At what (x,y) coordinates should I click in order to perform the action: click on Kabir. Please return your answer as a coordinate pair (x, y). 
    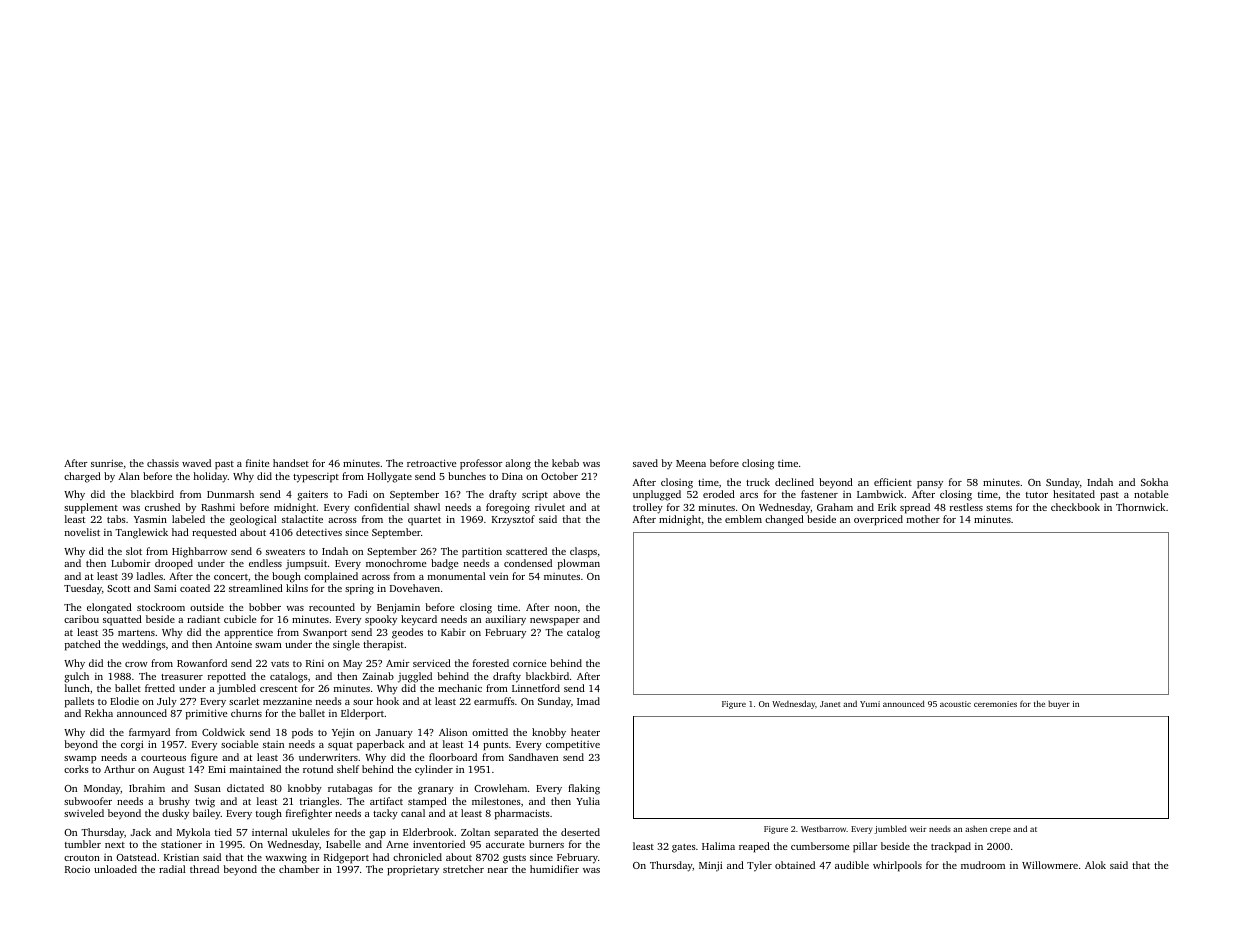
    Looking at the image, I should click on (453, 632).
